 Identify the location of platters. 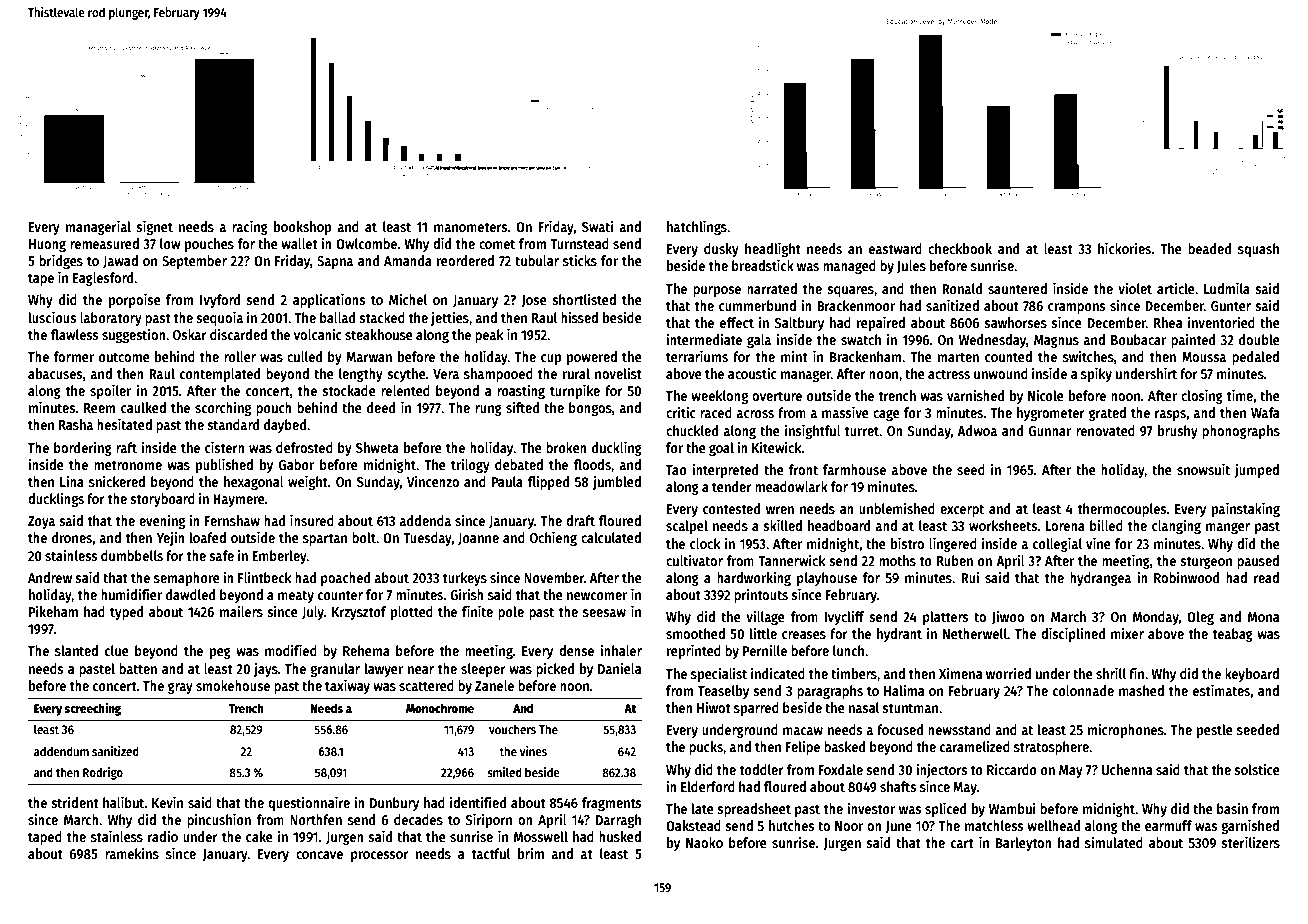
(945, 618).
